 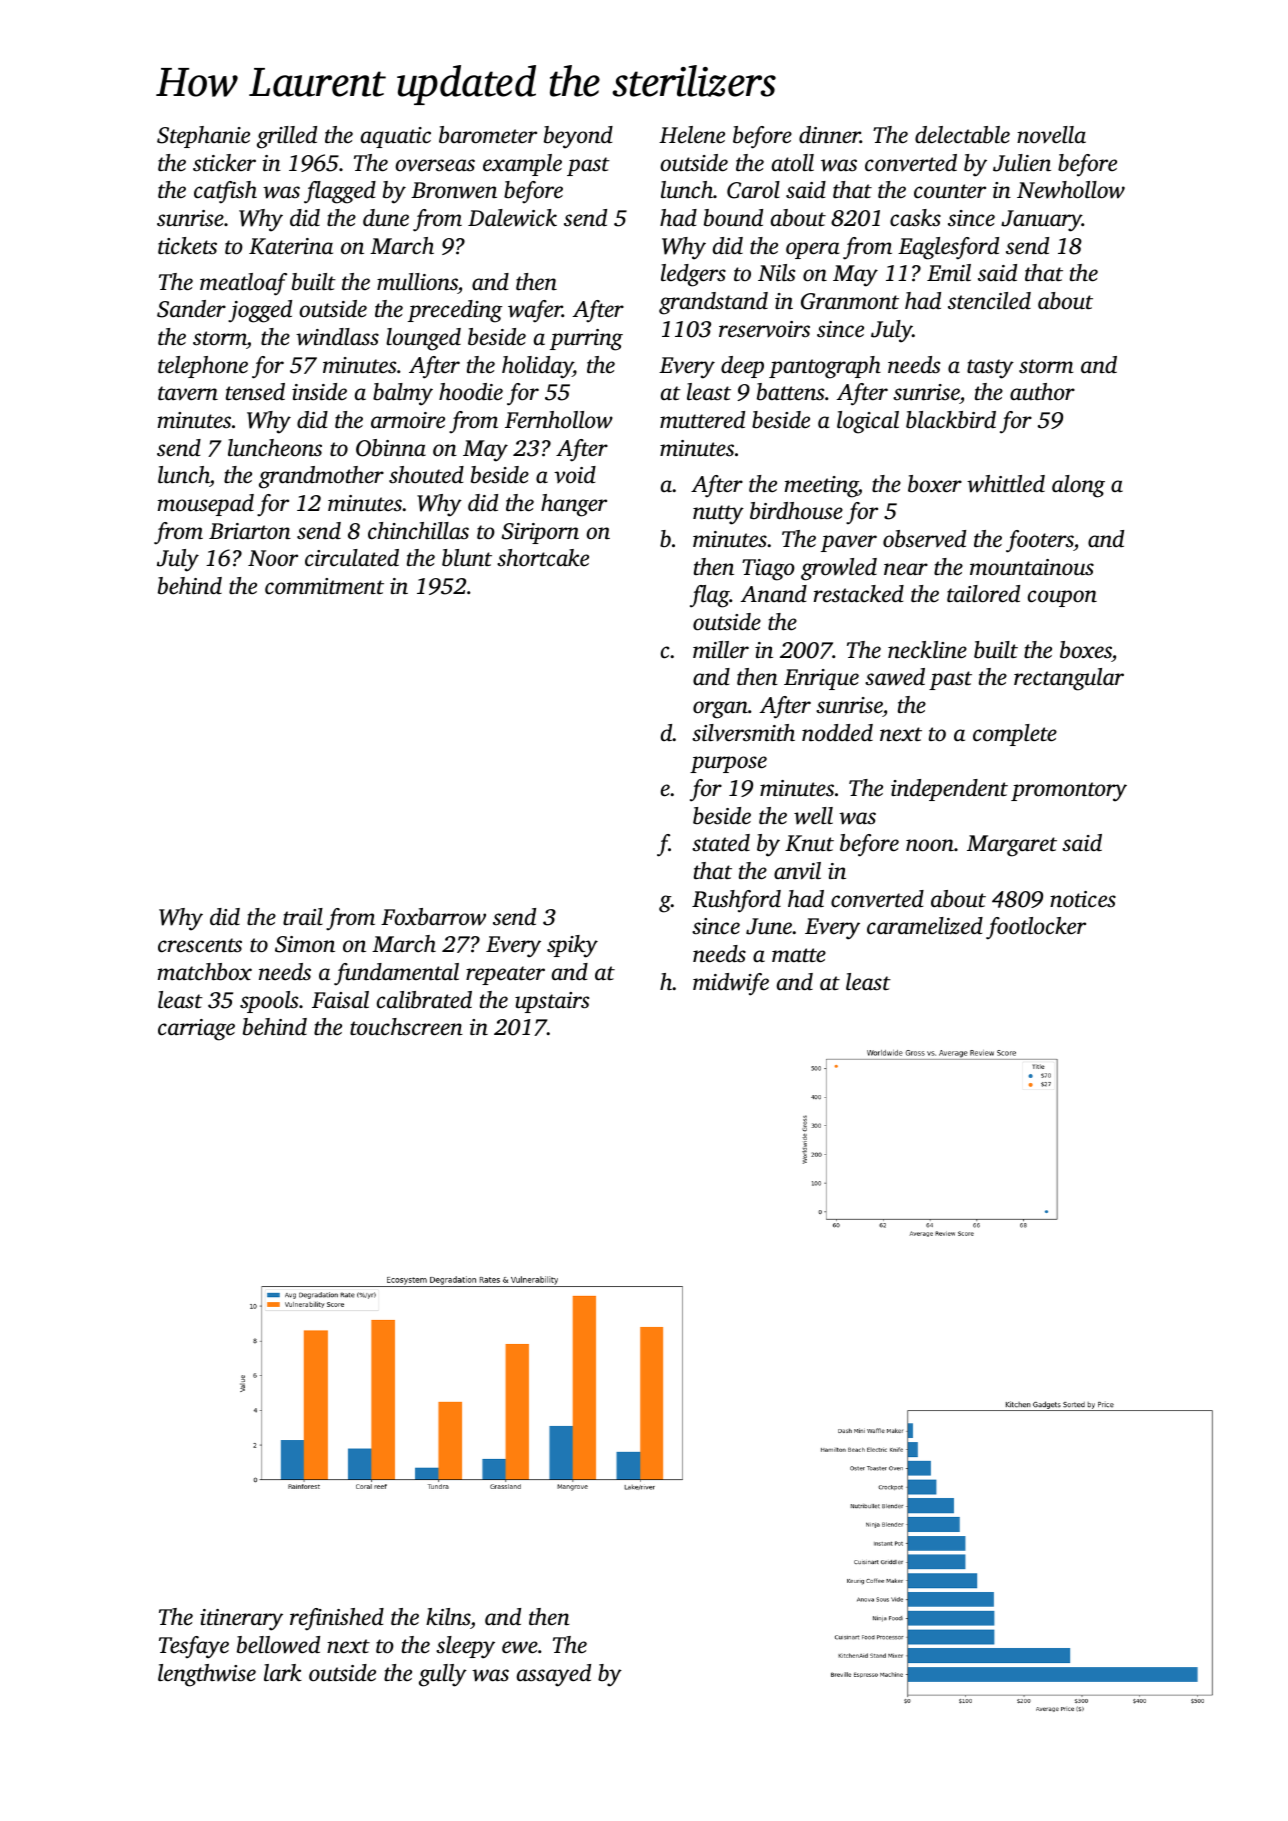 What do you see at coordinates (578, 137) in the page?
I see `beyond` at bounding box center [578, 137].
